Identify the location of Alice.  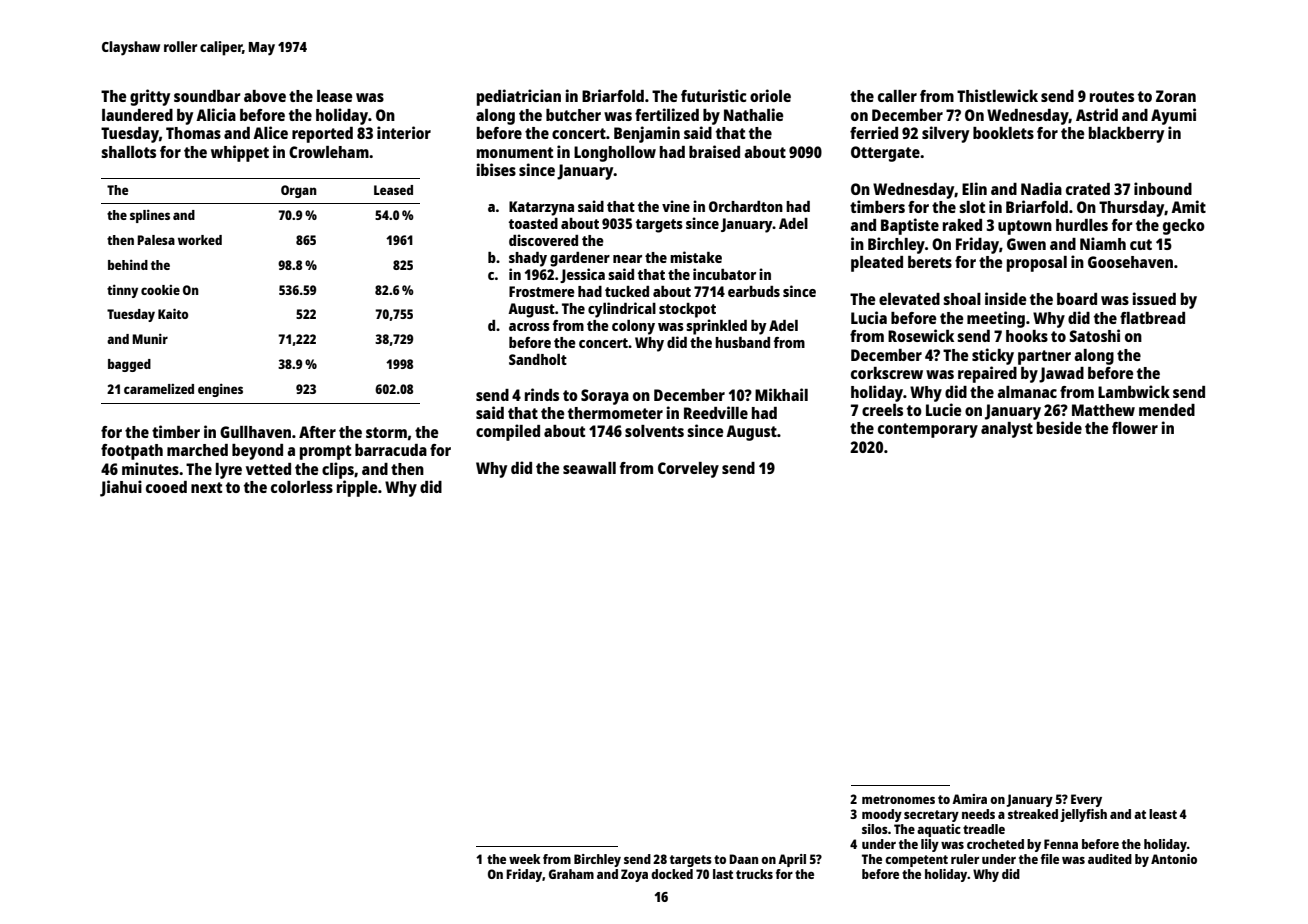
(270, 132).
